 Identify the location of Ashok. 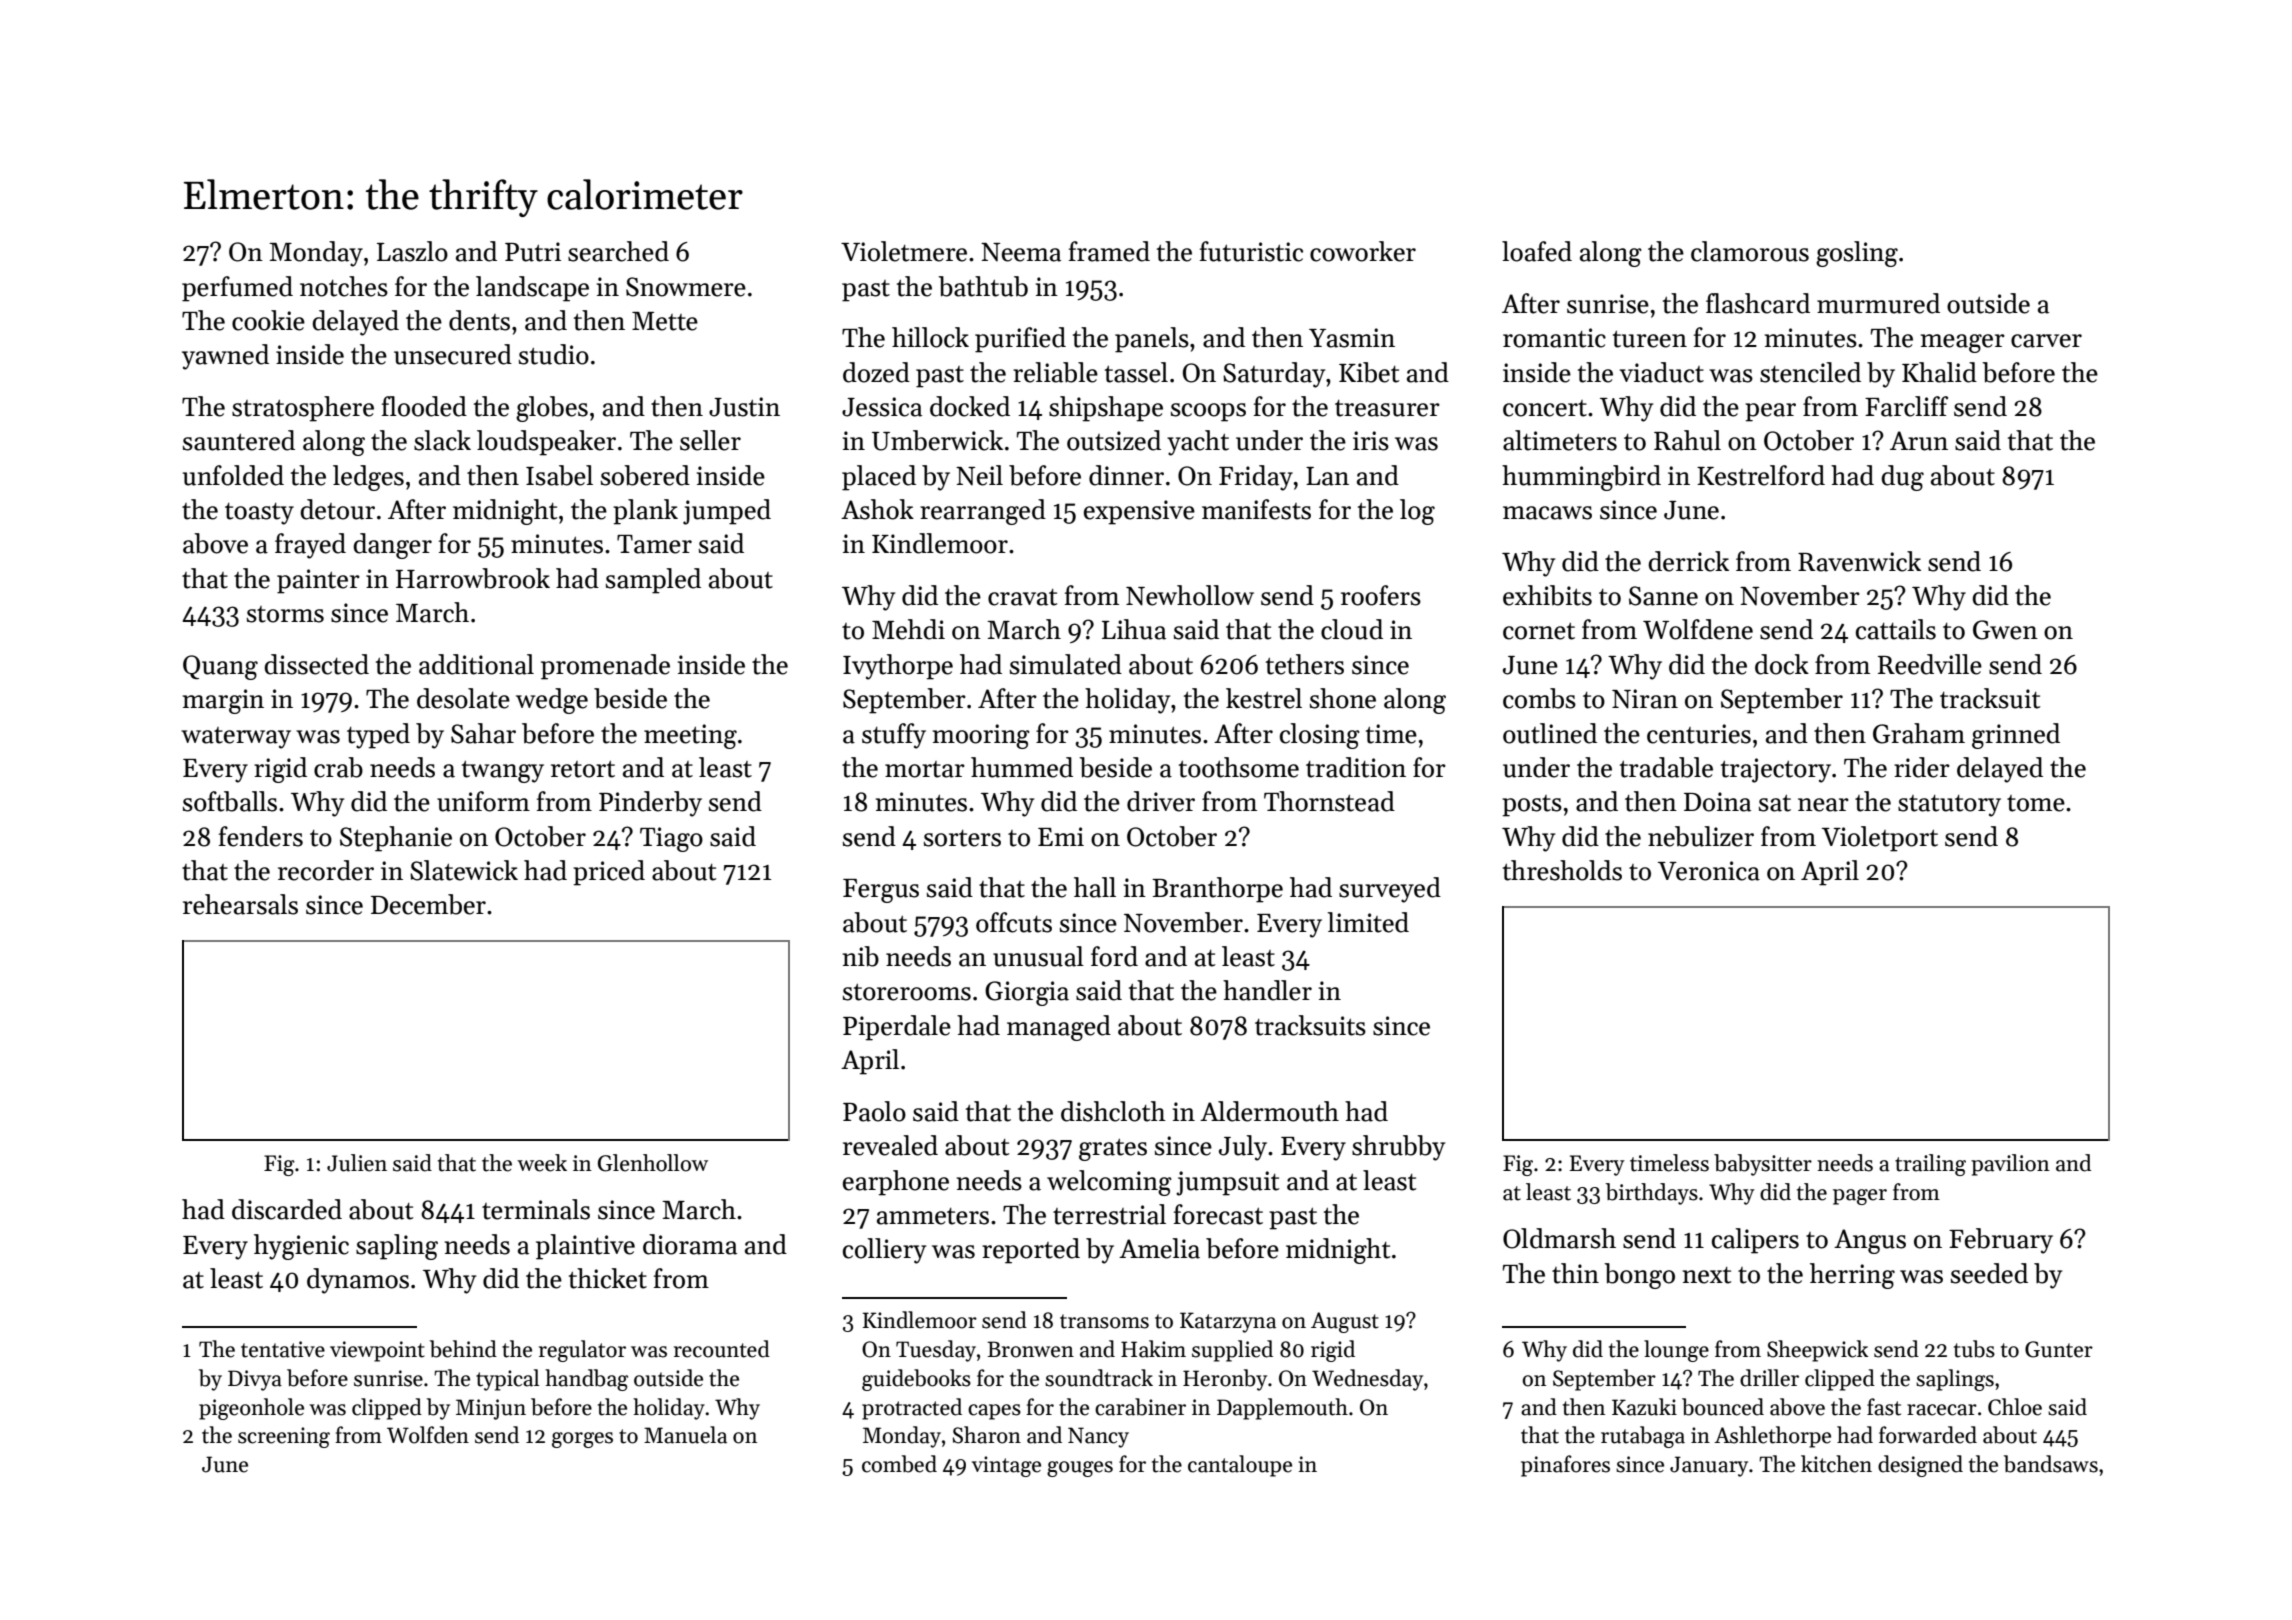
(877, 509).
